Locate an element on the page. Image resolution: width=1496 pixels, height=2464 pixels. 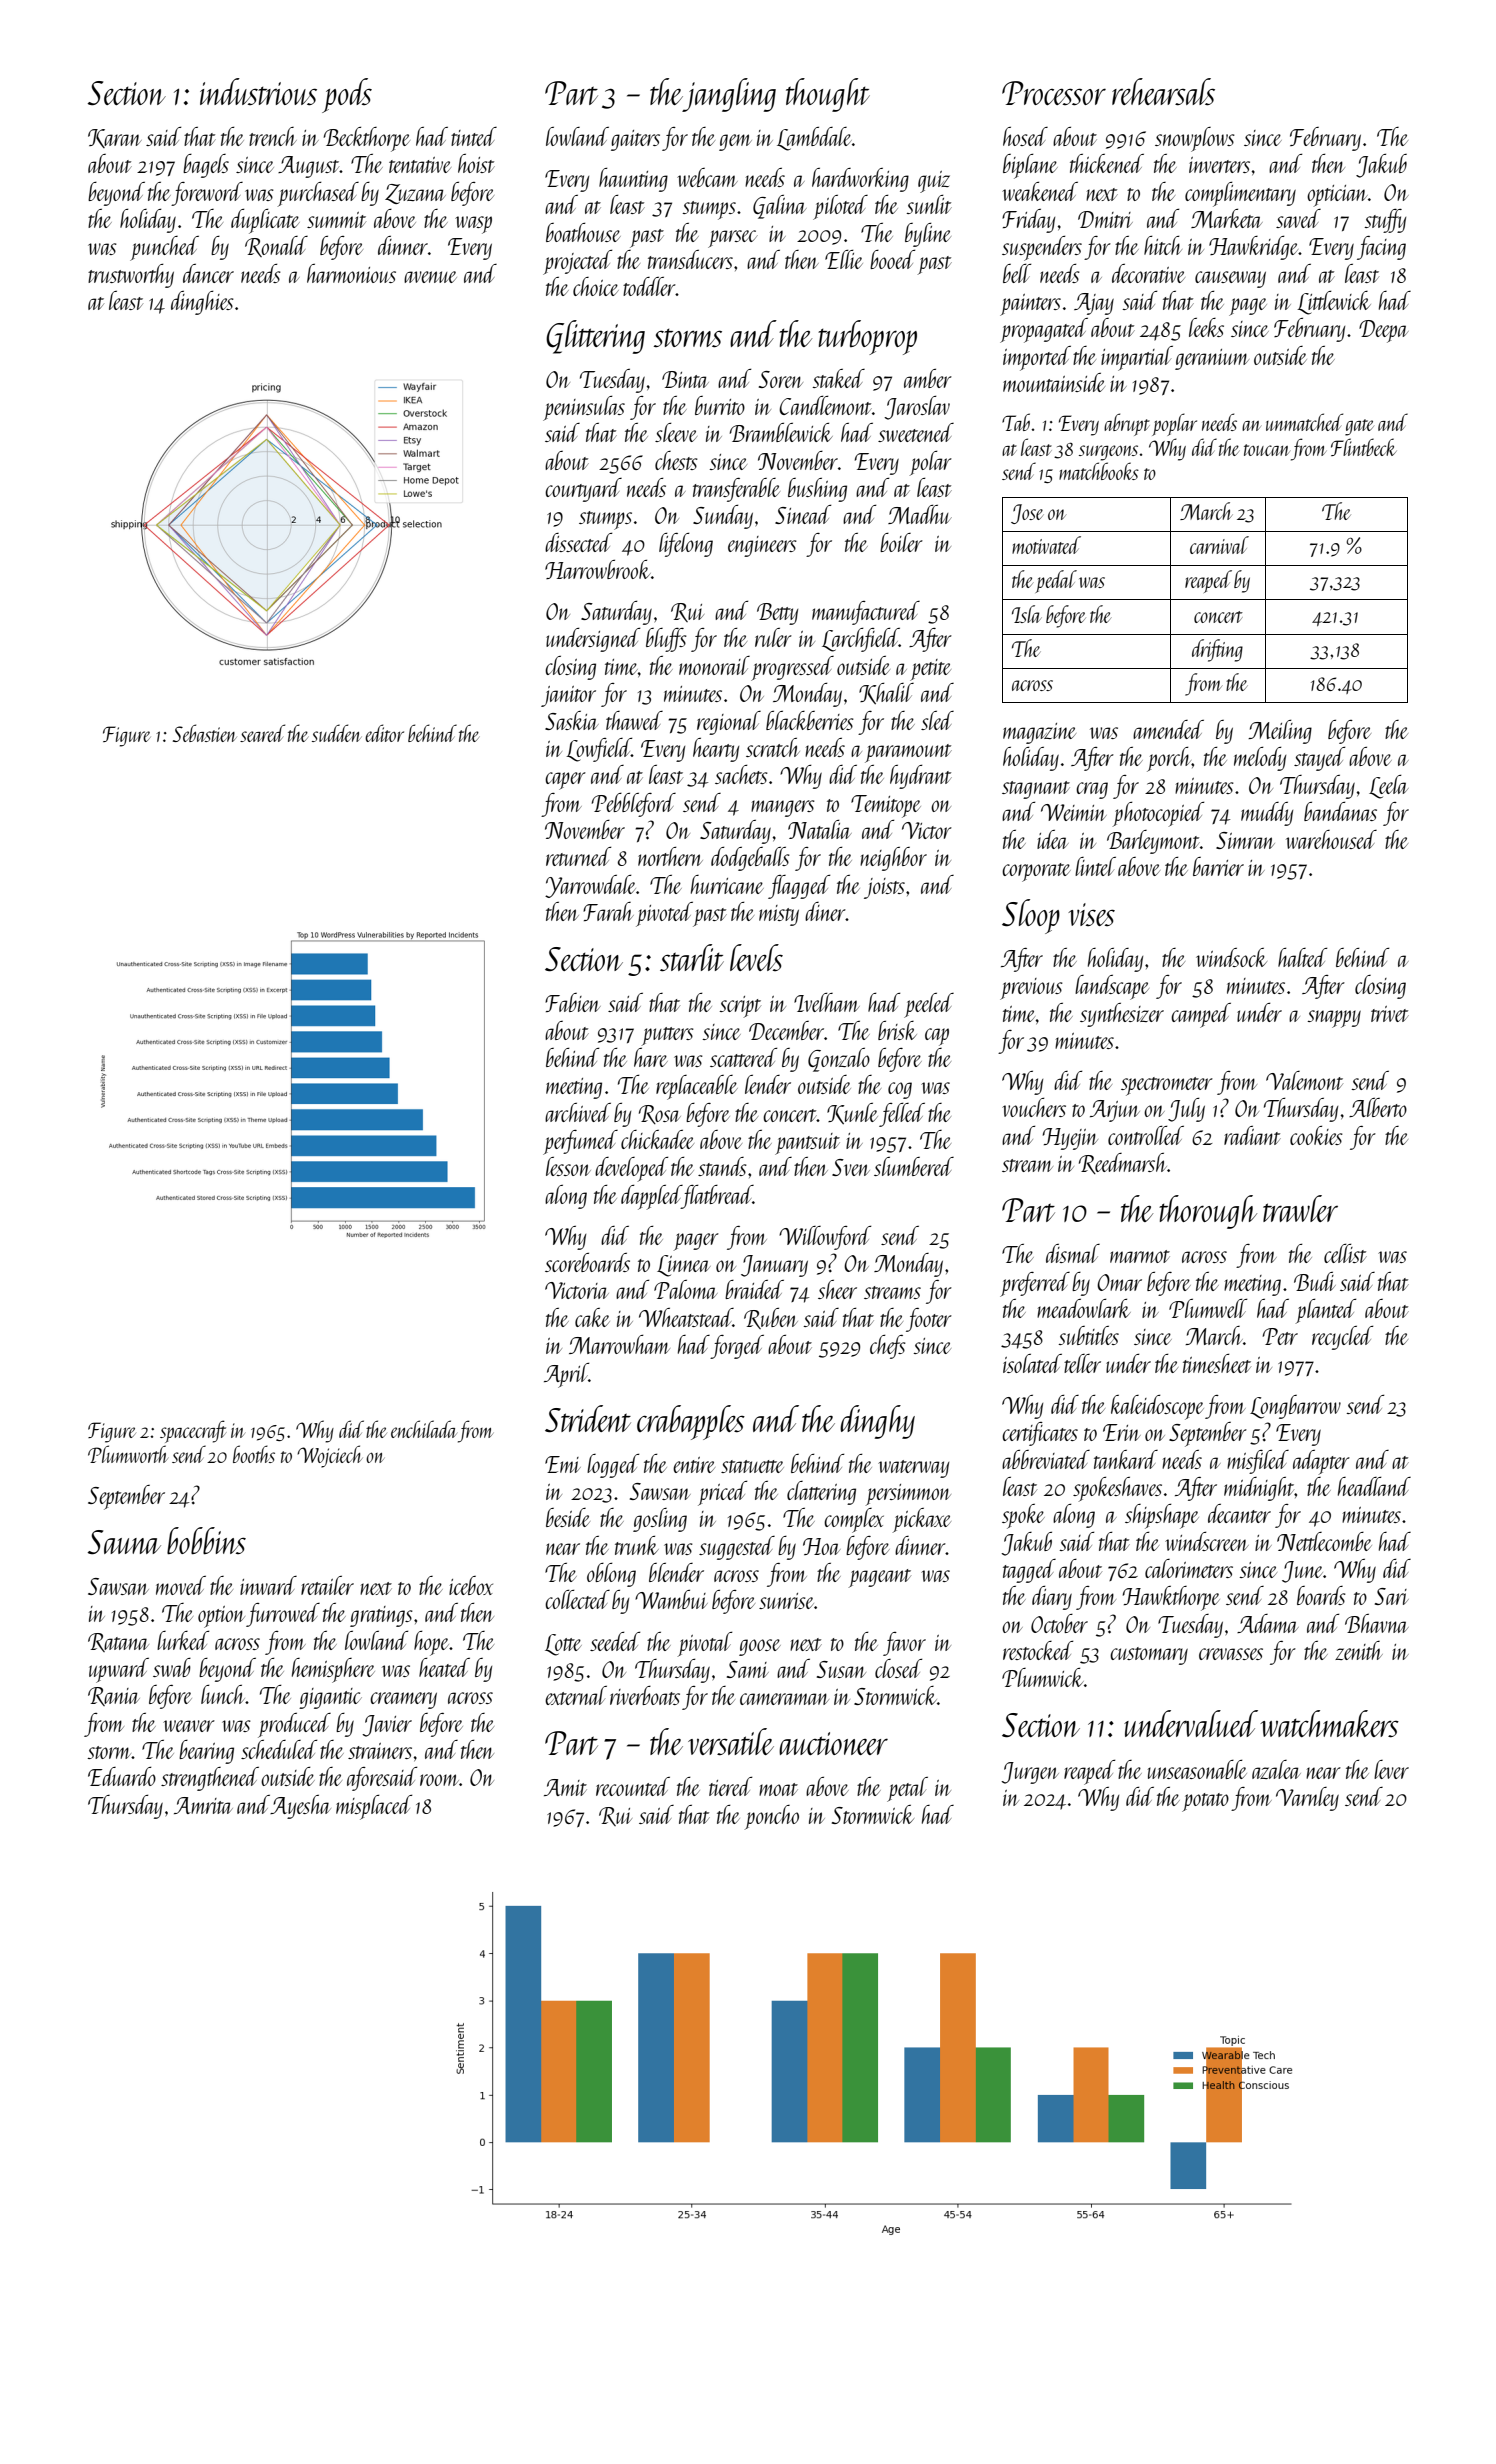
Hawkthorpe is located at coordinates (1171, 1598).
